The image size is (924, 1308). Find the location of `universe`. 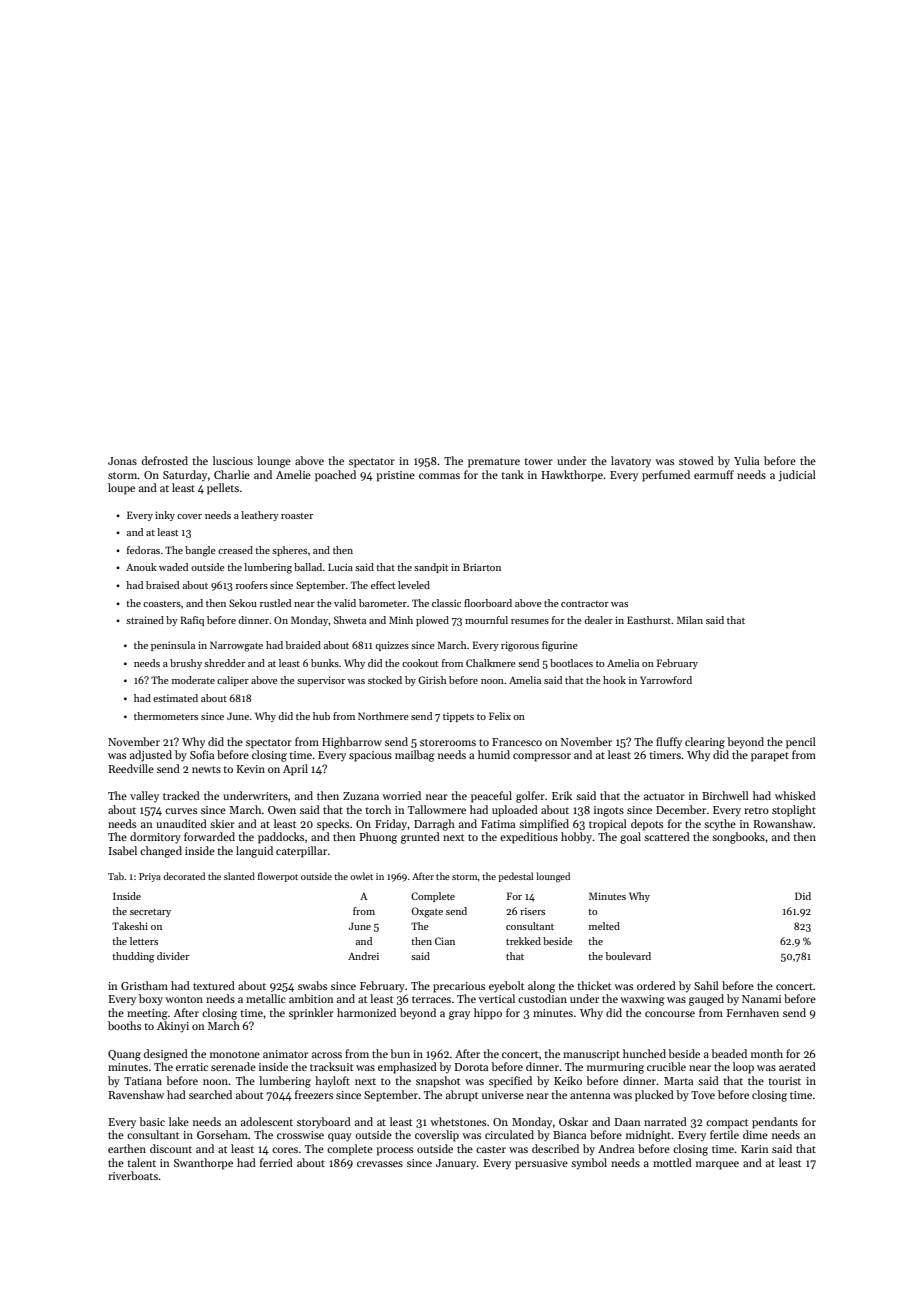

universe is located at coordinates (503, 1095).
